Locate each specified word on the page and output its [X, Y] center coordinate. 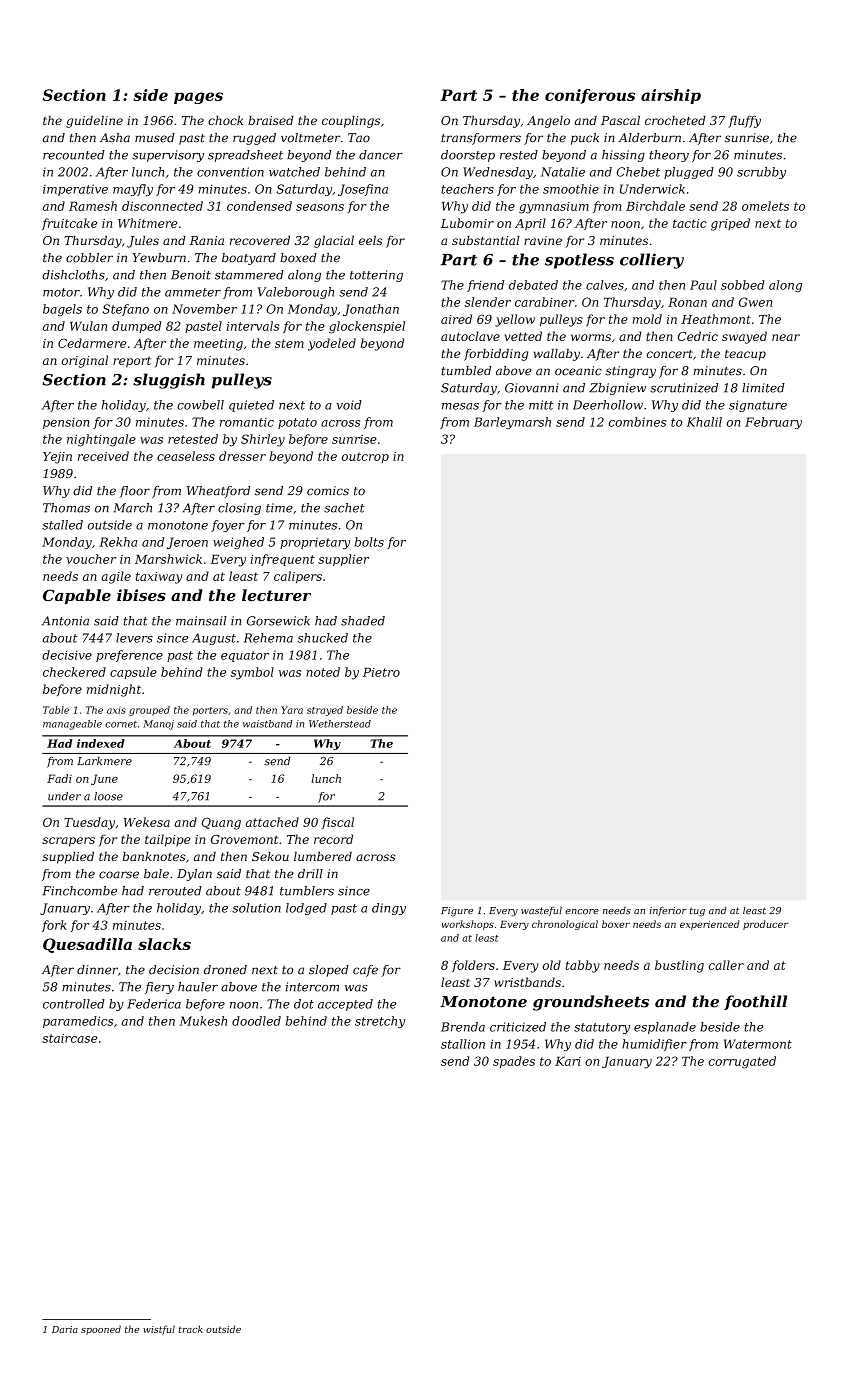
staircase [69, 1038]
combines [637, 422]
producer [765, 925]
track [191, 1329]
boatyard [249, 259]
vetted [523, 336]
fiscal [338, 823]
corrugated [742, 1062]
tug [697, 912]
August [214, 639]
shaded [363, 621]
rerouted [175, 891]
